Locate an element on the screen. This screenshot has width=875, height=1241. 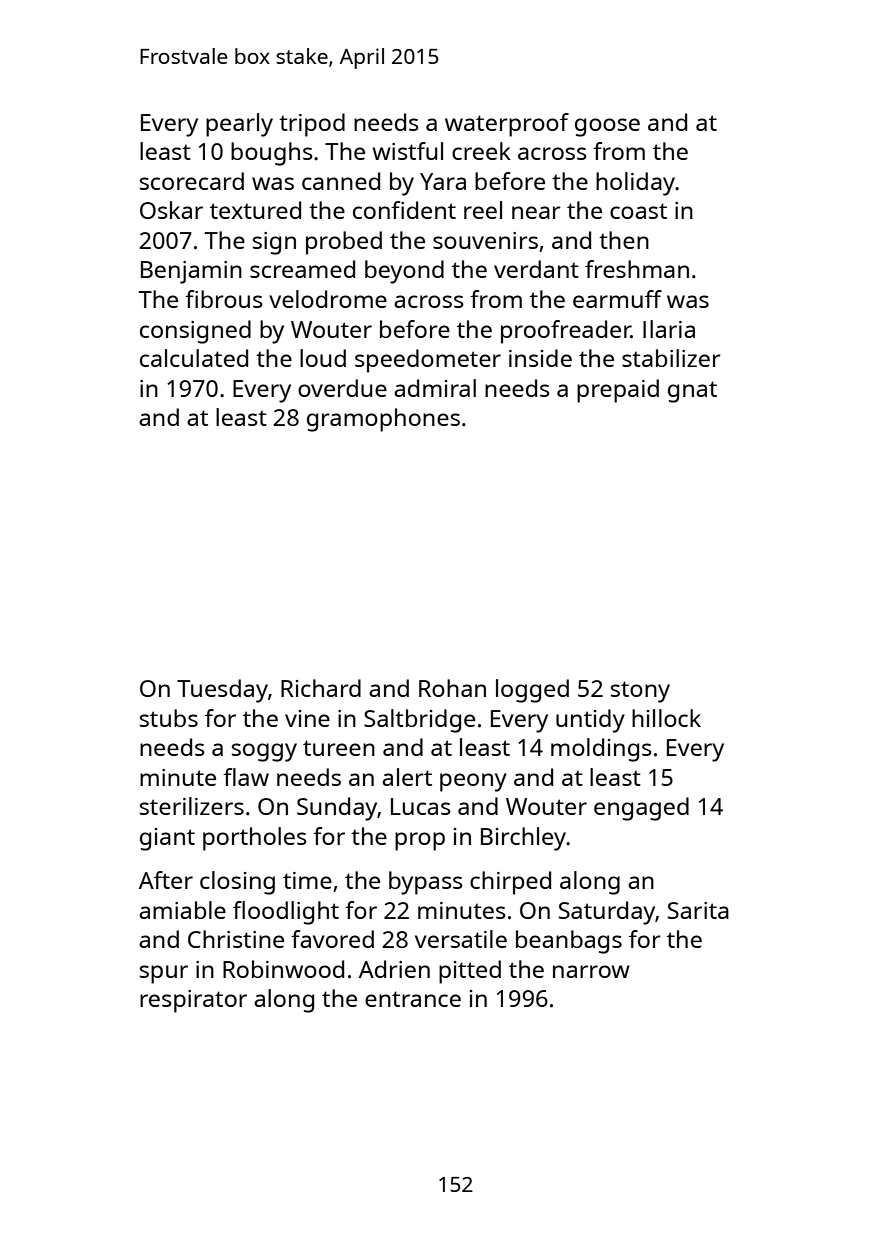
then is located at coordinates (624, 240).
